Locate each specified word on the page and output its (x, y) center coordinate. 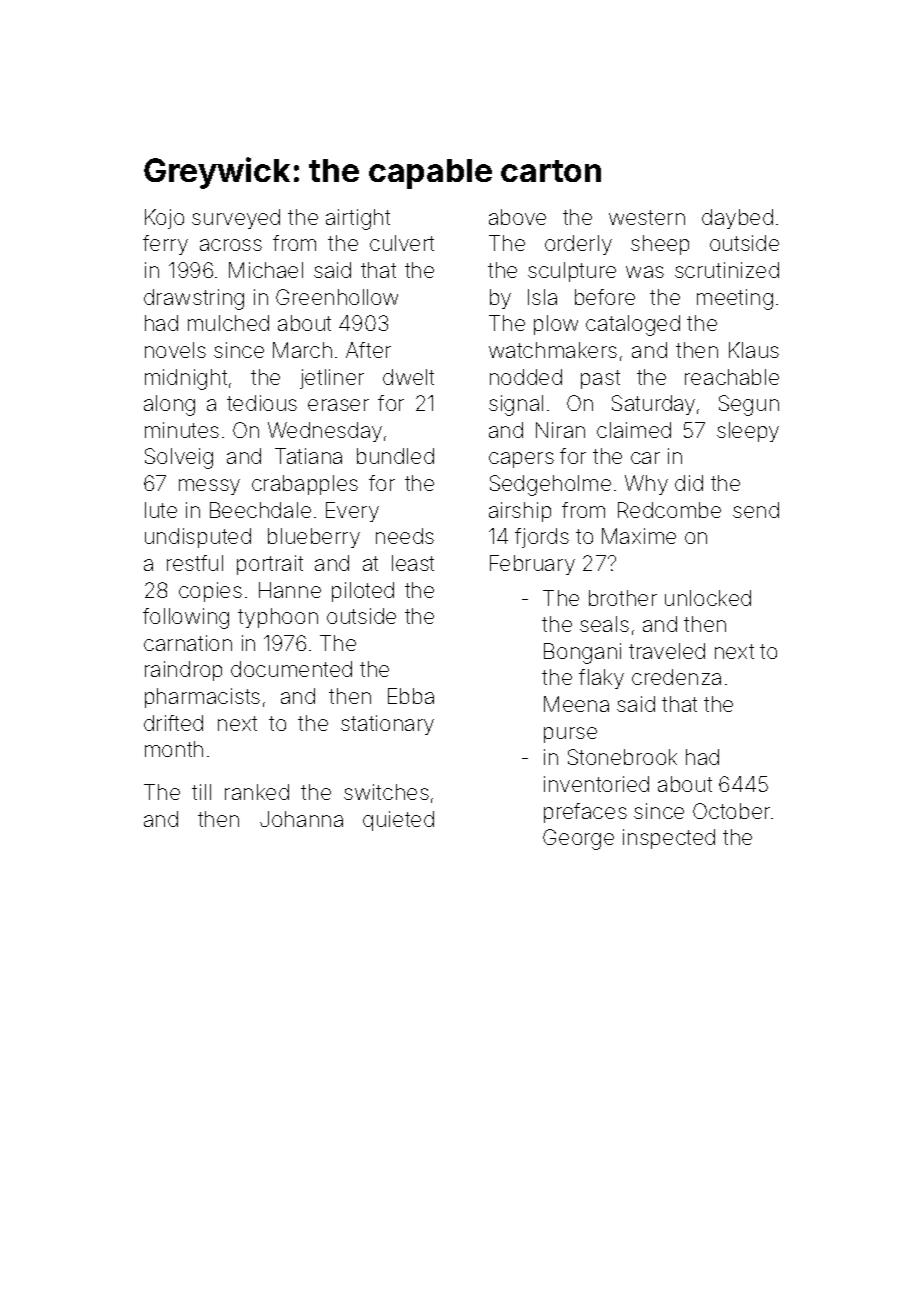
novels (175, 350)
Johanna (301, 819)
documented (291, 669)
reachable (732, 377)
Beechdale (260, 510)
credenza (676, 677)
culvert (402, 243)
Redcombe (669, 510)
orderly (578, 245)
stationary (387, 725)
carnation (188, 643)
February (532, 565)
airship (520, 512)
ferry (165, 245)
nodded (526, 377)
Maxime (639, 536)
